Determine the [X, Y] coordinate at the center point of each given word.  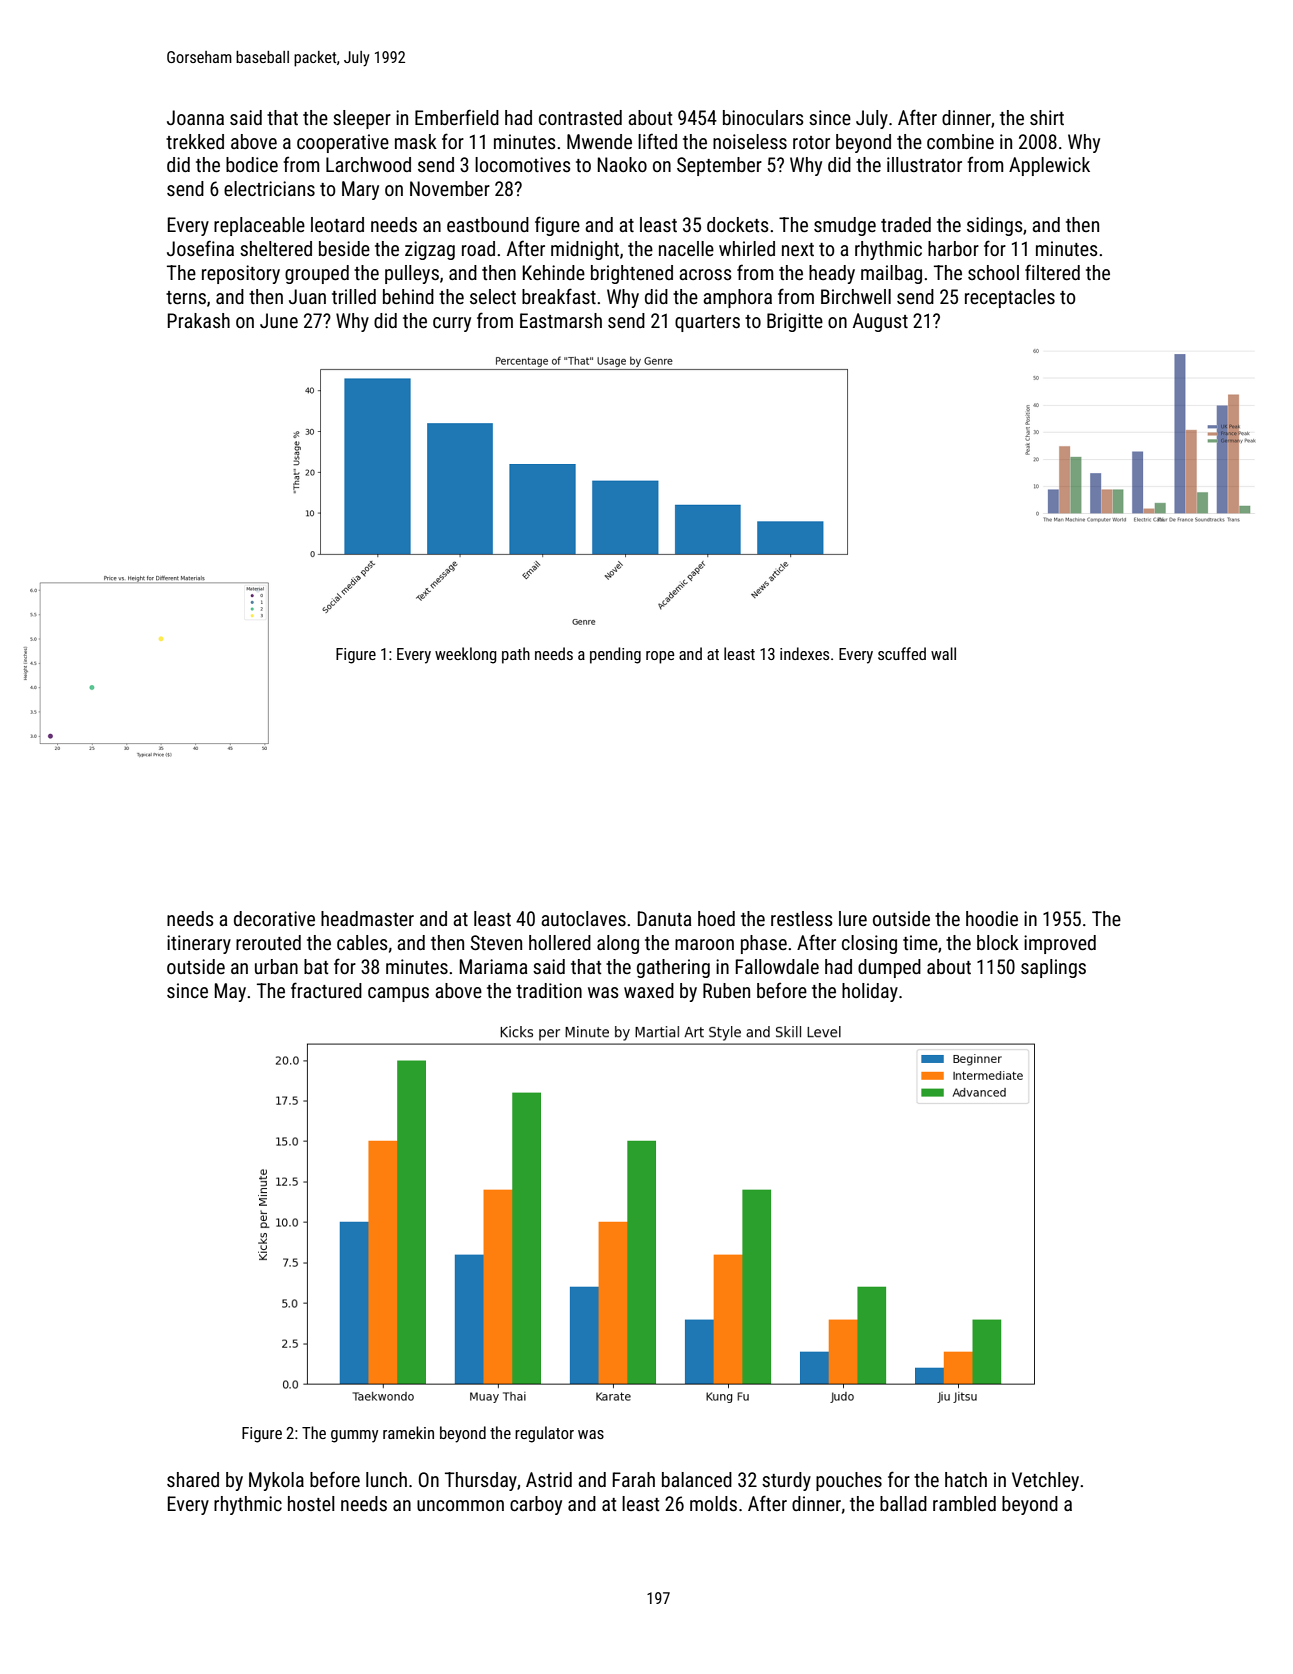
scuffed [902, 653]
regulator [544, 1434]
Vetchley [1045, 1481]
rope [660, 657]
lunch [386, 1479]
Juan [307, 296]
